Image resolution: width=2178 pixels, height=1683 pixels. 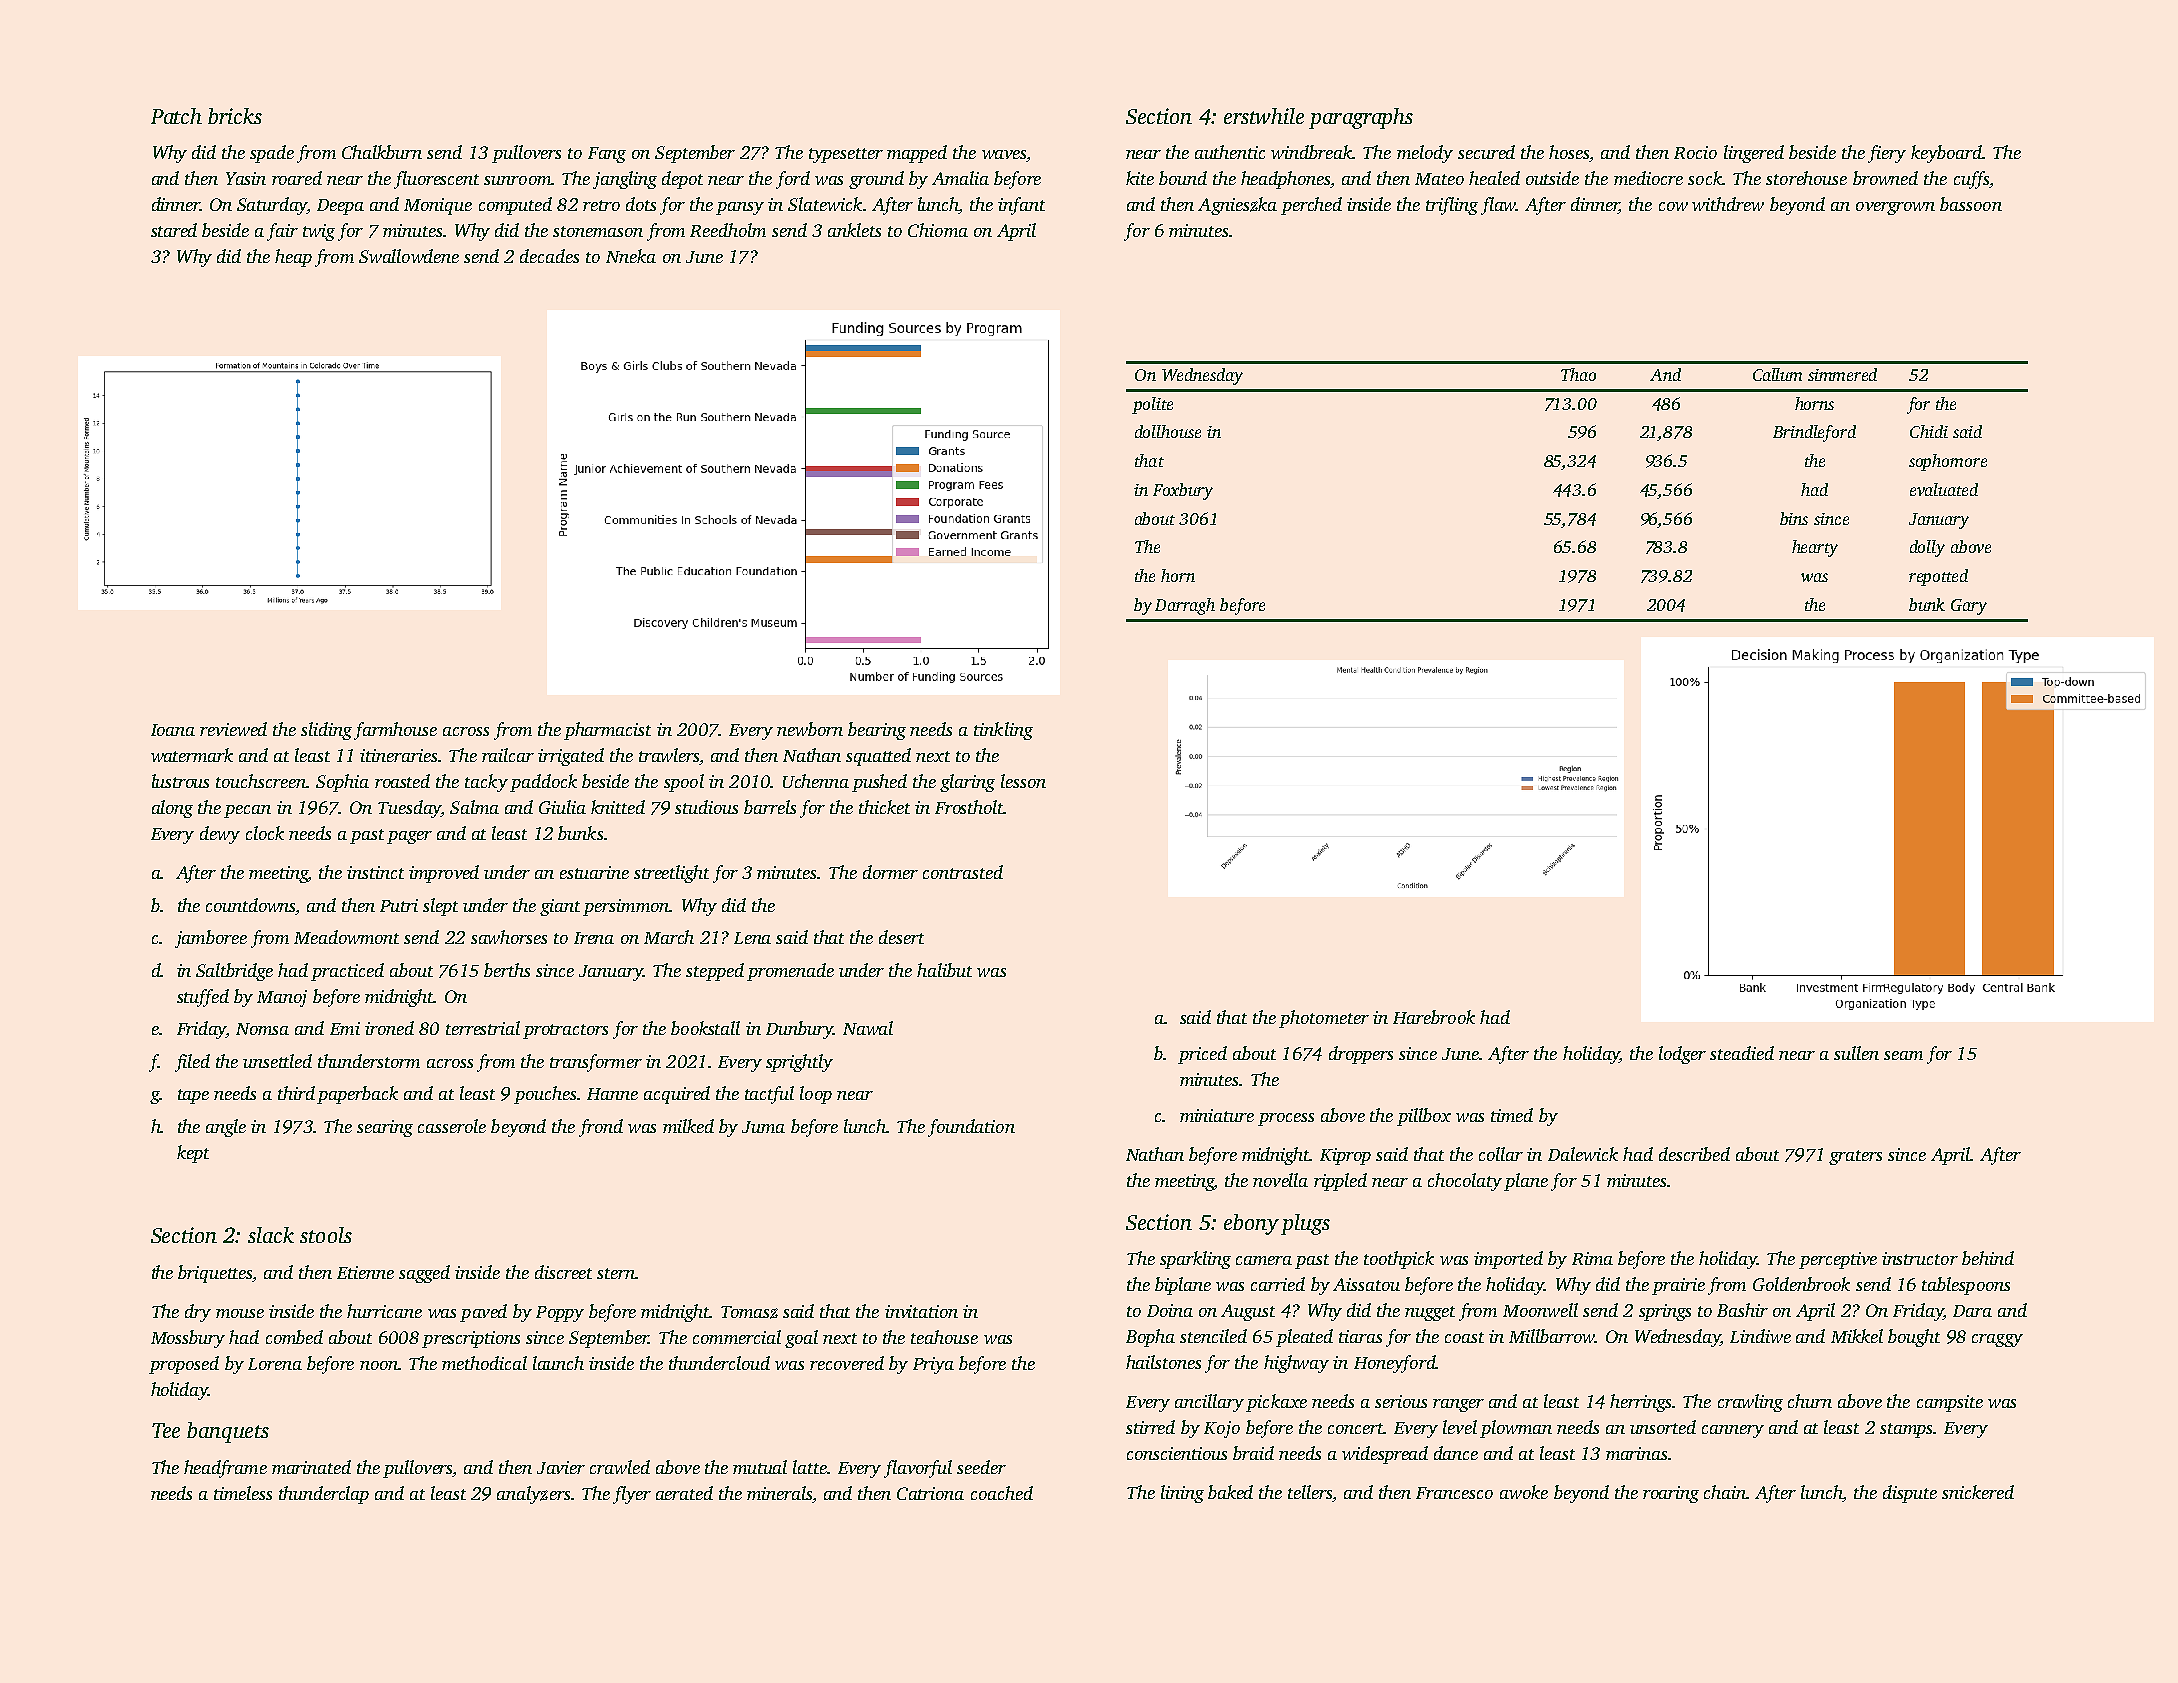 I want to click on analyzers, so click(x=533, y=1495).
